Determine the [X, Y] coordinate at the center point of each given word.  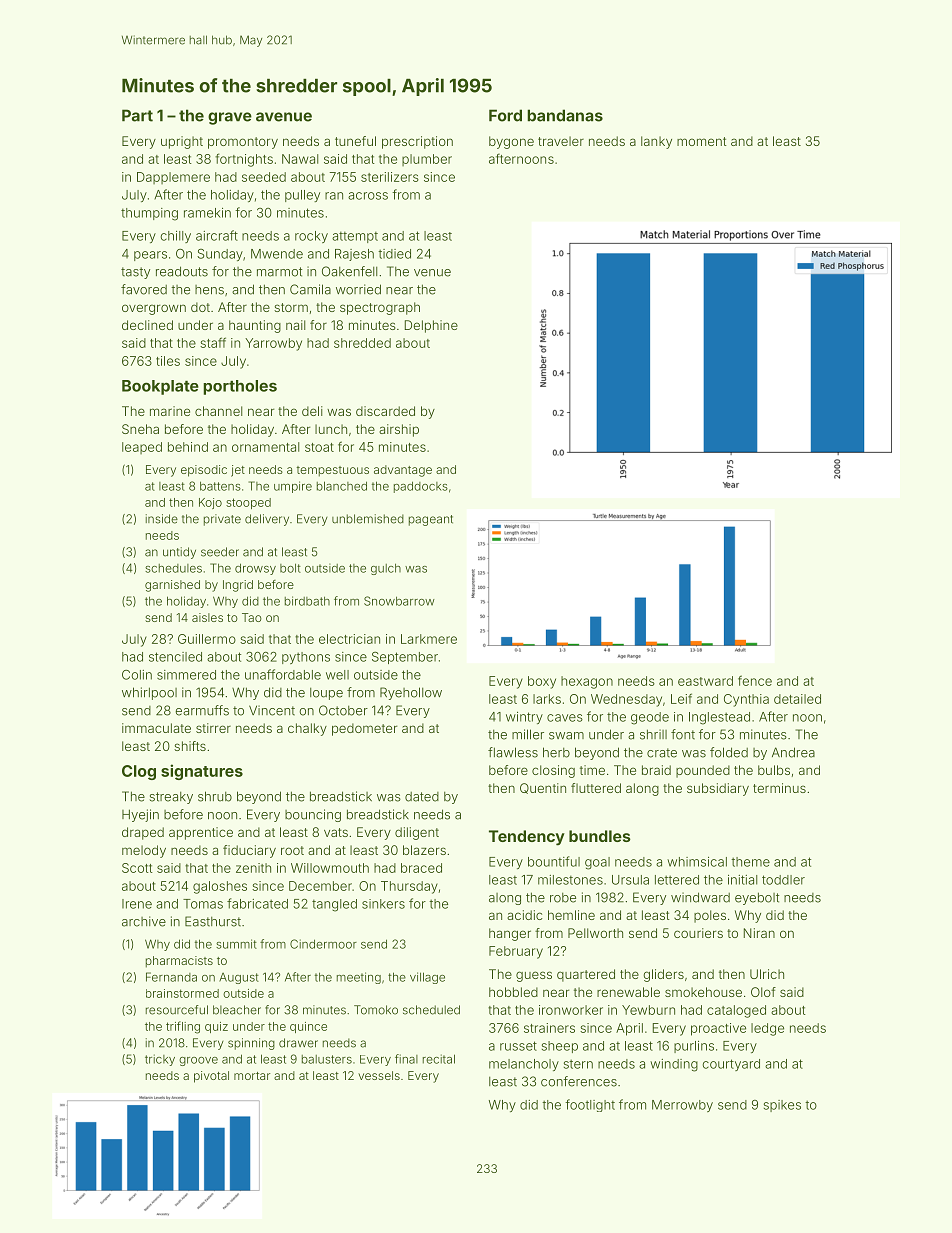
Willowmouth [330, 868]
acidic [524, 915]
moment [702, 141]
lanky [656, 142]
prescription [417, 142]
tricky [160, 1060]
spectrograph [380, 308]
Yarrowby [273, 344]
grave [230, 118]
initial [742, 880]
